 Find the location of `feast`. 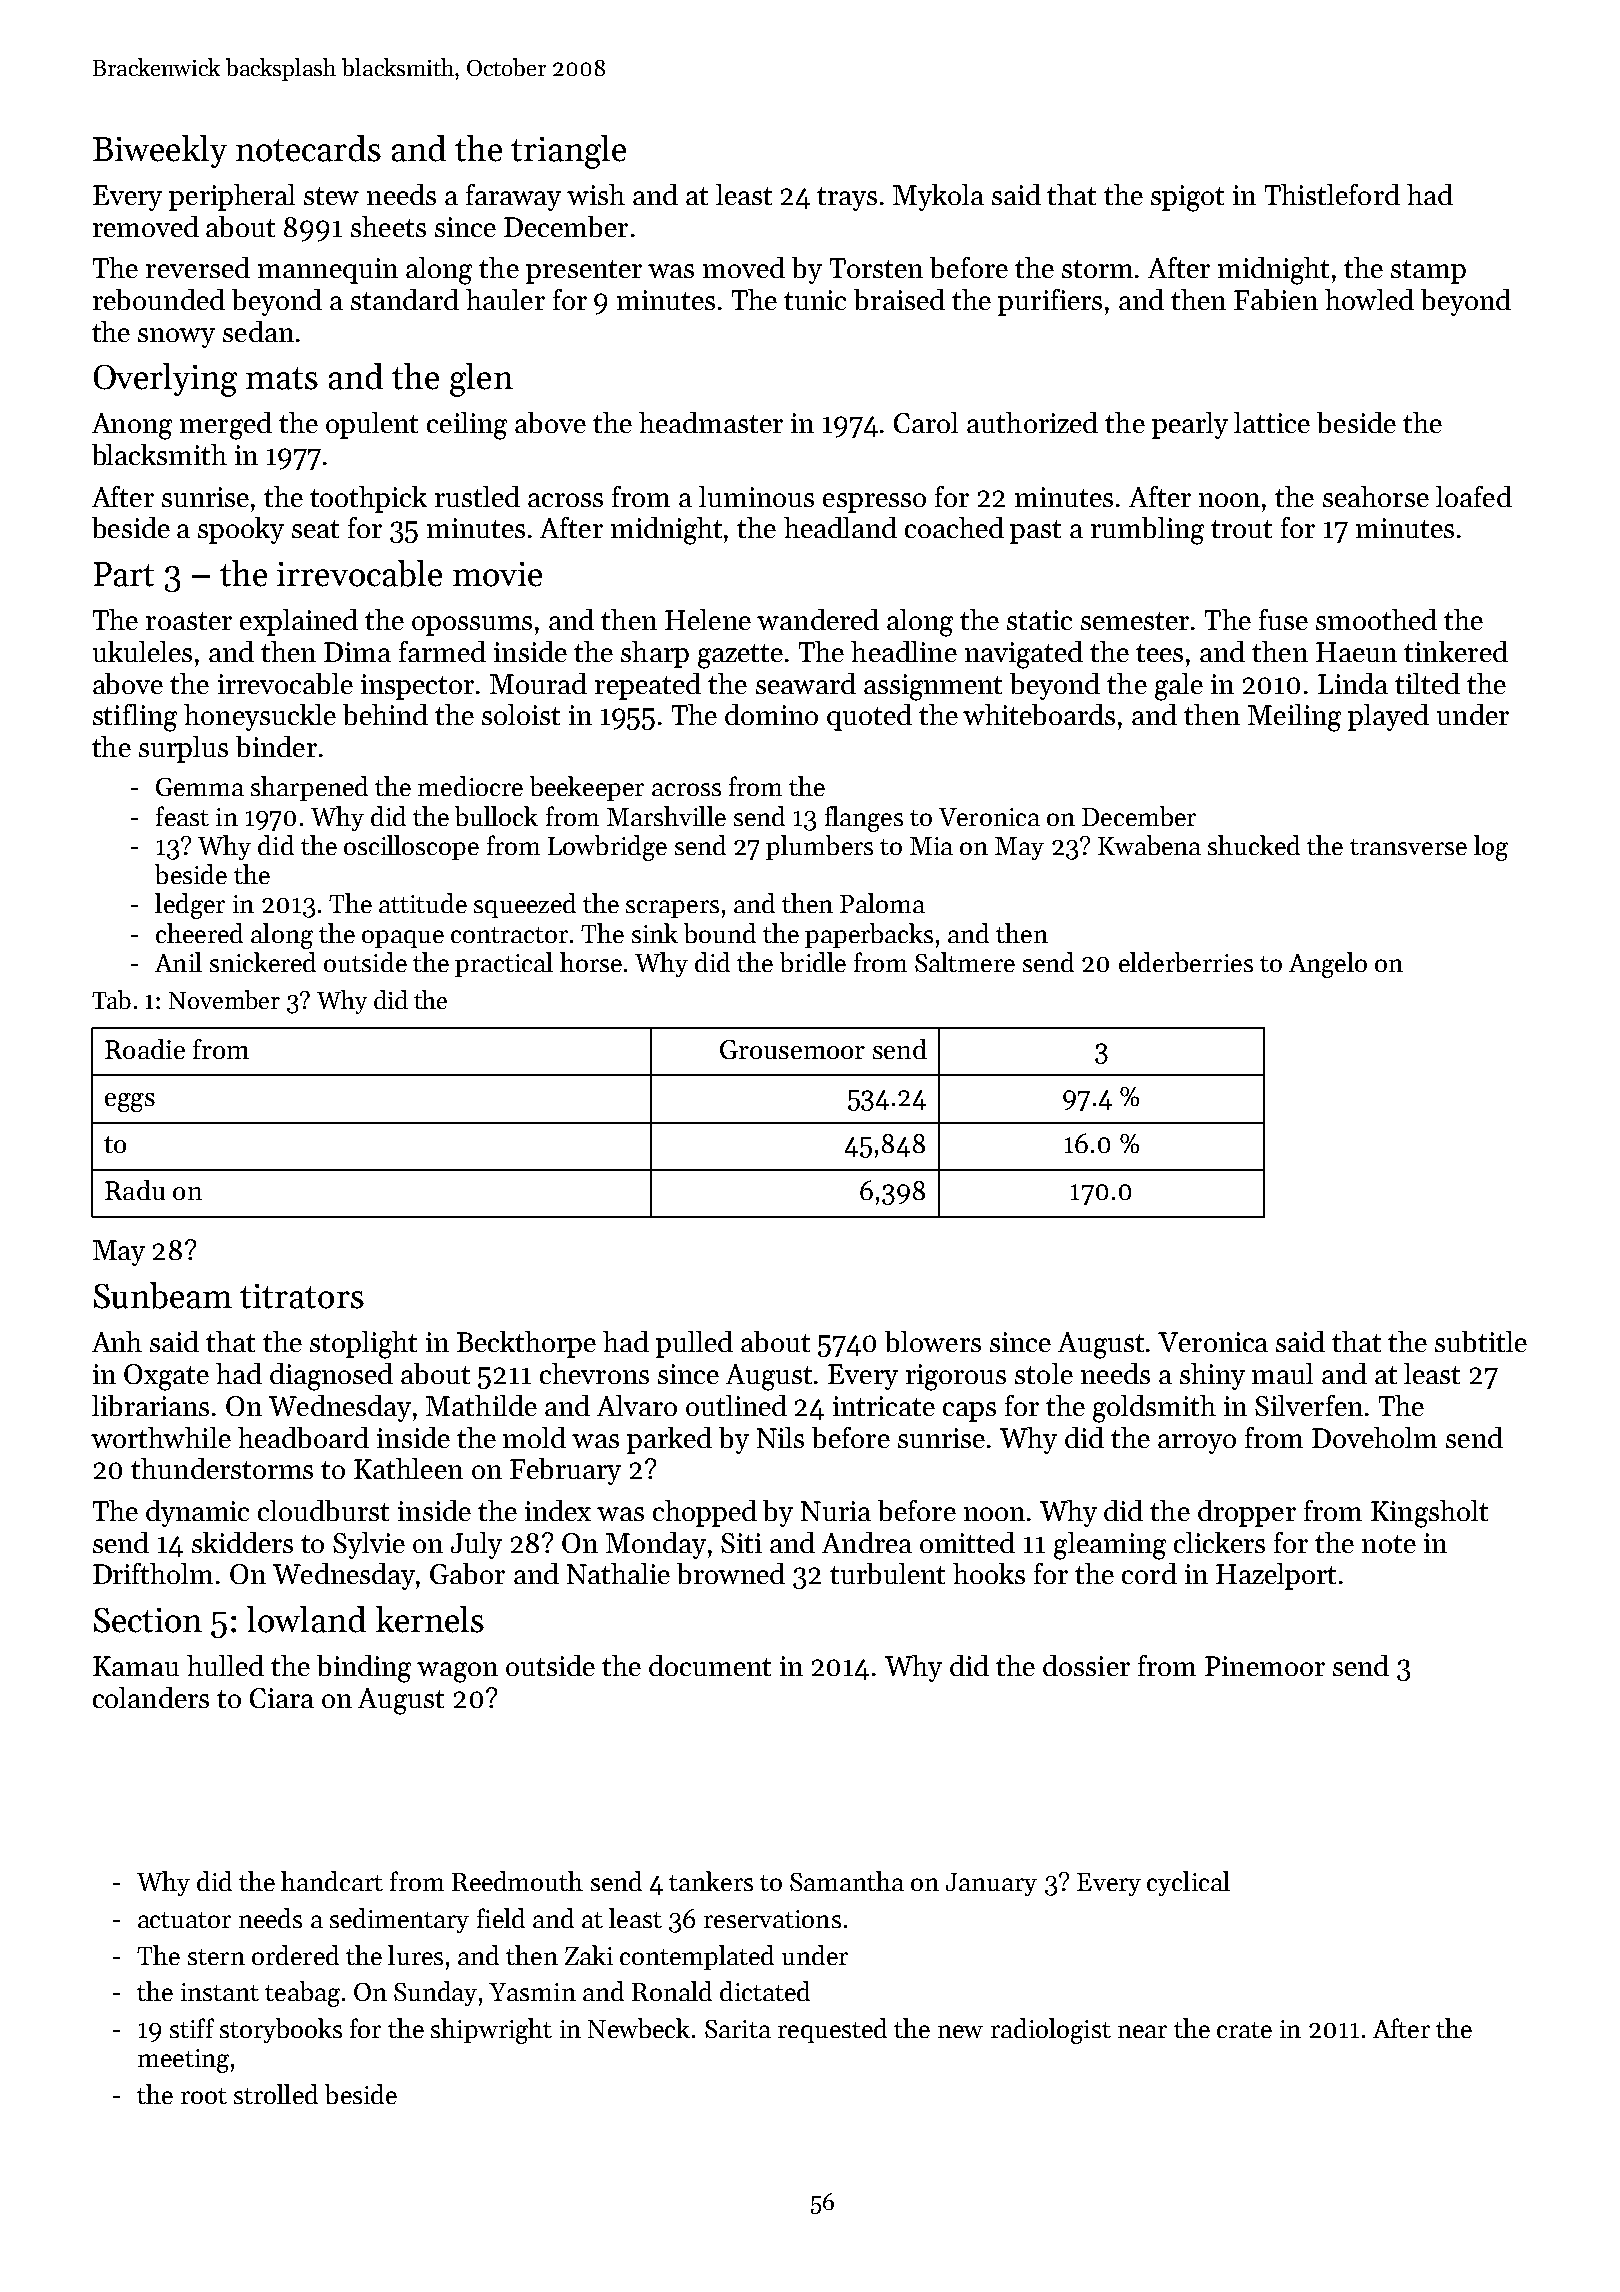

feast is located at coordinates (182, 816).
